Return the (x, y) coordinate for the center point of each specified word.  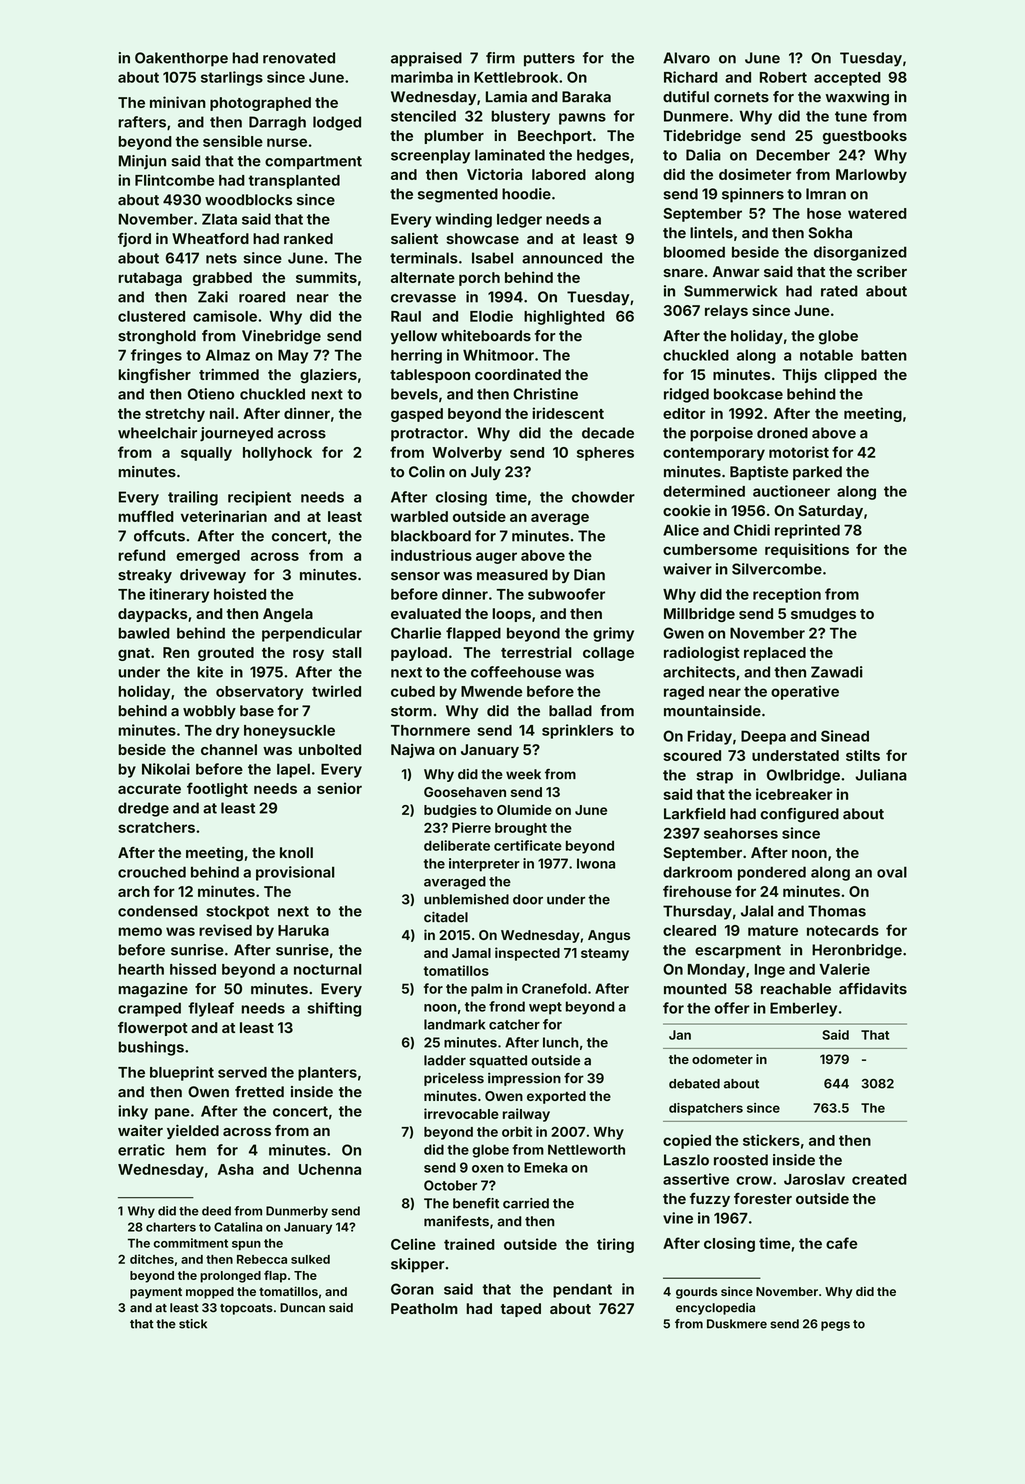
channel (229, 749)
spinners (753, 195)
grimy (613, 634)
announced (562, 258)
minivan (178, 102)
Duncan (302, 1308)
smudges (823, 615)
